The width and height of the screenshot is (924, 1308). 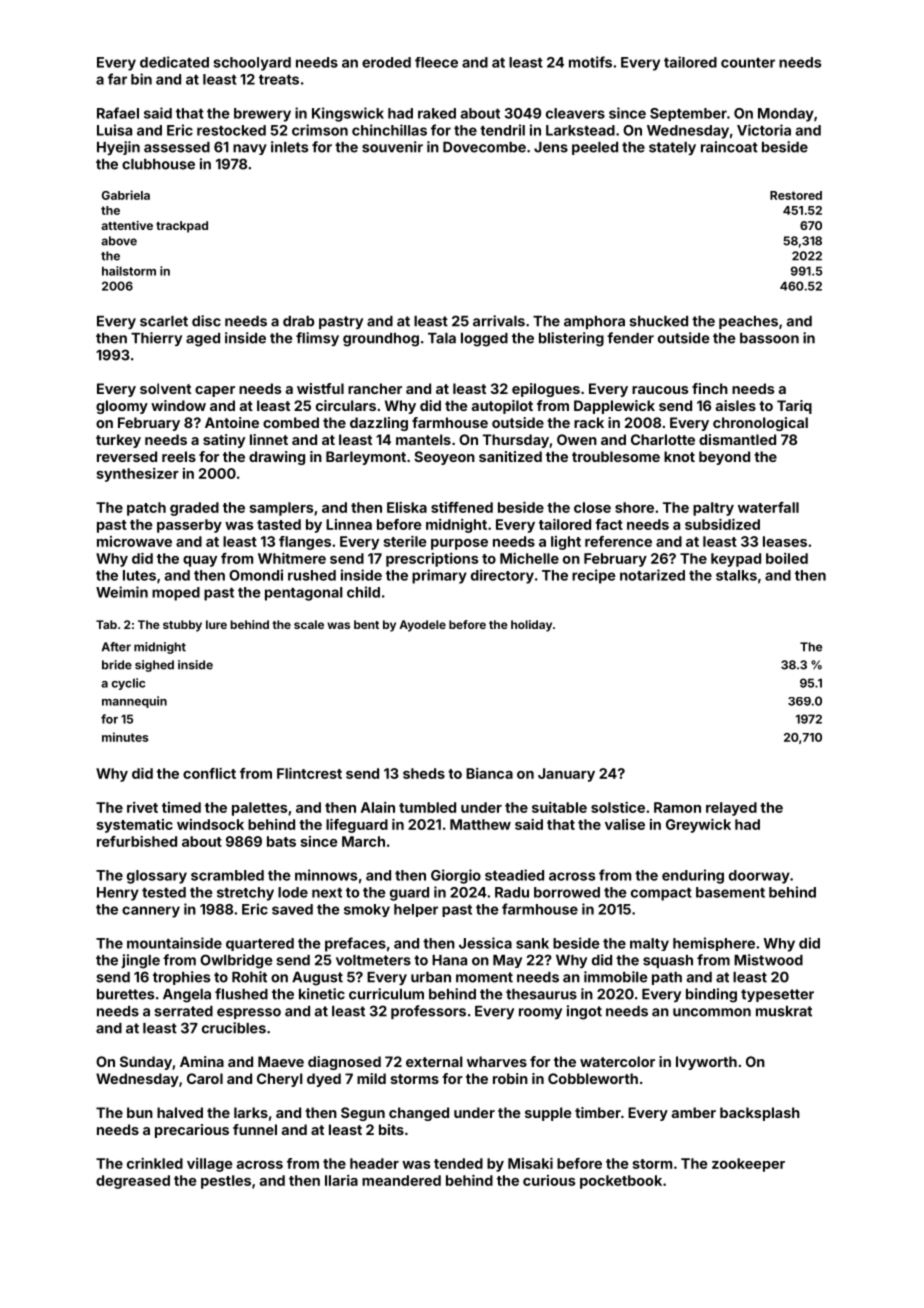 What do you see at coordinates (548, 1114) in the screenshot?
I see `supple` at bounding box center [548, 1114].
